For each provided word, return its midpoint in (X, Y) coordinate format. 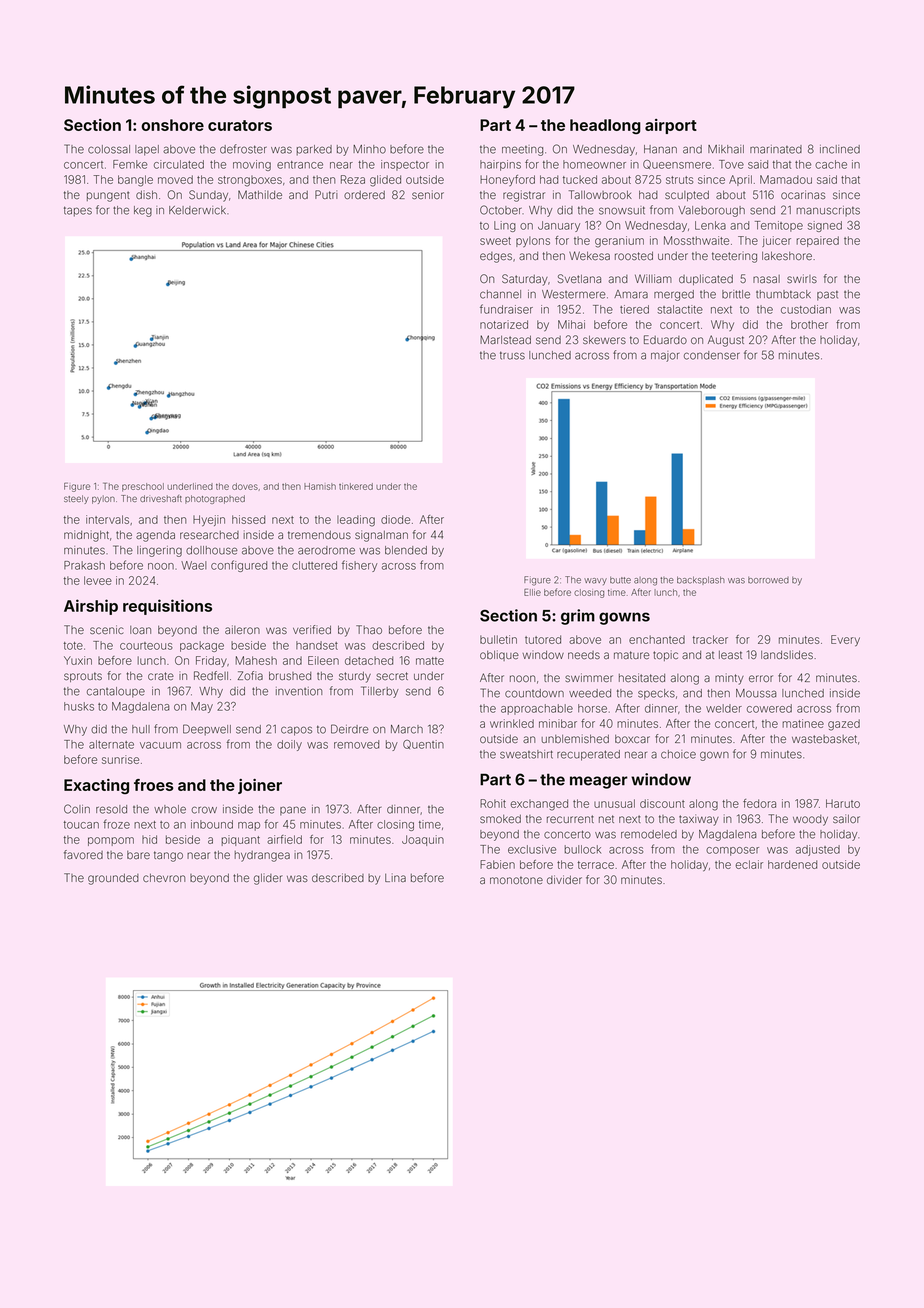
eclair (749, 864)
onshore (172, 125)
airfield (284, 839)
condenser (712, 355)
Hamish (320, 486)
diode (395, 519)
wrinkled (512, 723)
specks (656, 694)
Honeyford (507, 180)
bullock (583, 849)
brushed (290, 676)
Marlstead (505, 339)
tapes (78, 211)
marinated (776, 149)
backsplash (701, 580)
